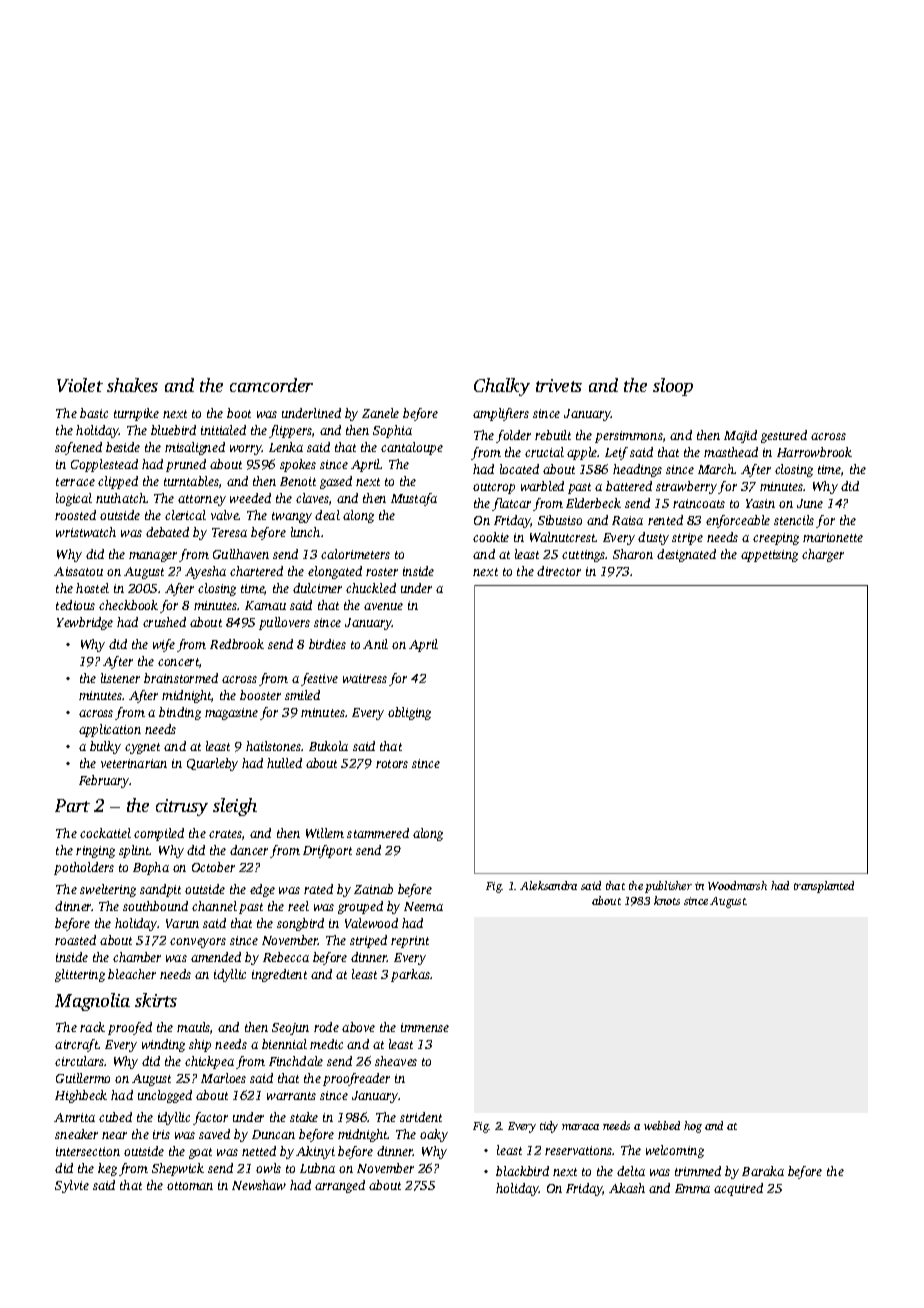 This screenshot has height=1308, width=924. I want to click on headings, so click(637, 470).
